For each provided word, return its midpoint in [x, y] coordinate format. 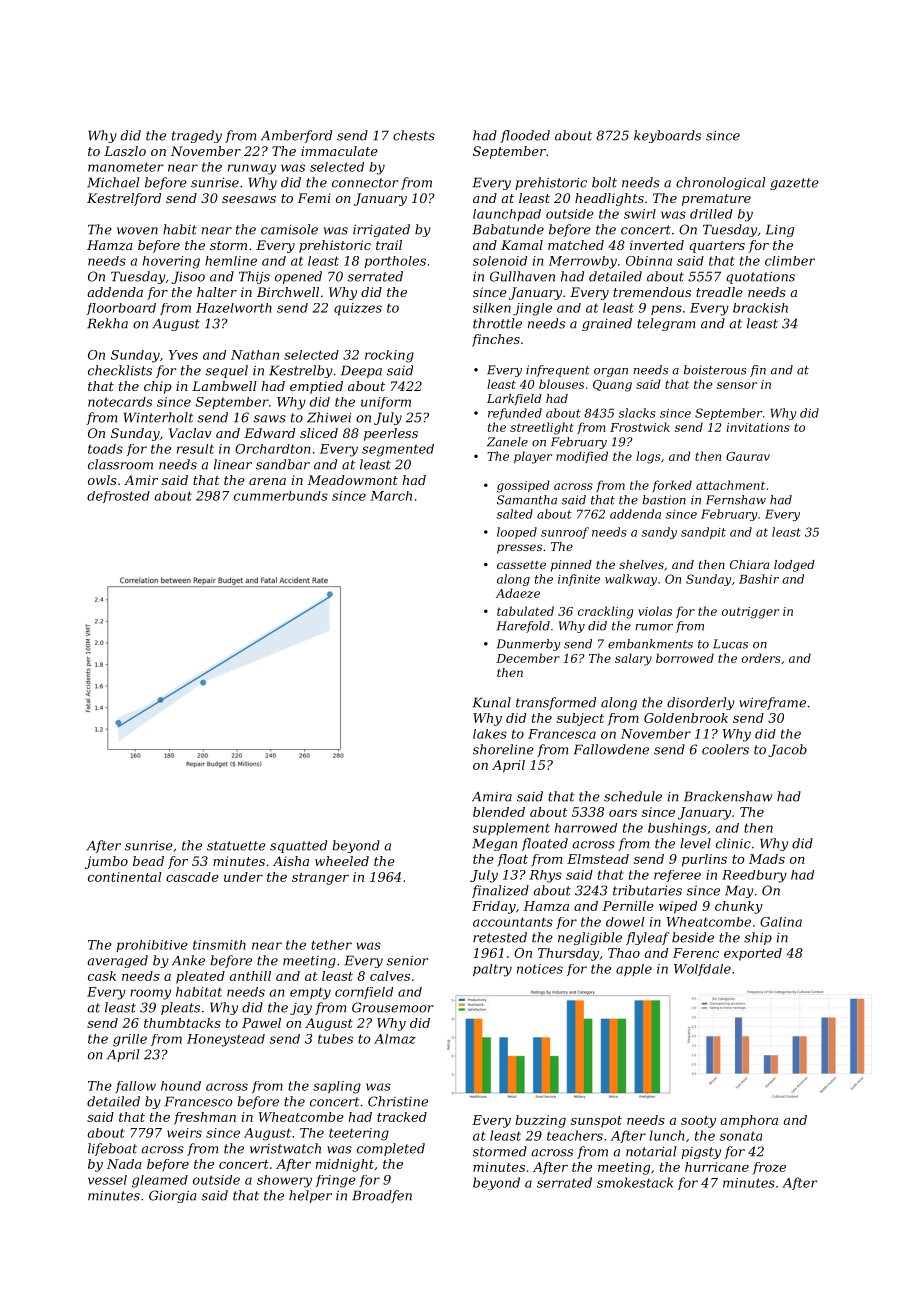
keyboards [667, 136]
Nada [124, 1164]
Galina [781, 922]
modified [582, 457]
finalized [500, 891]
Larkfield [514, 400]
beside [693, 937]
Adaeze [518, 593]
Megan [494, 844]
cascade [192, 877]
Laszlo [125, 151]
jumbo [106, 862]
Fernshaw [736, 500]
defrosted [118, 497]
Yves [183, 355]
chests [414, 135]
